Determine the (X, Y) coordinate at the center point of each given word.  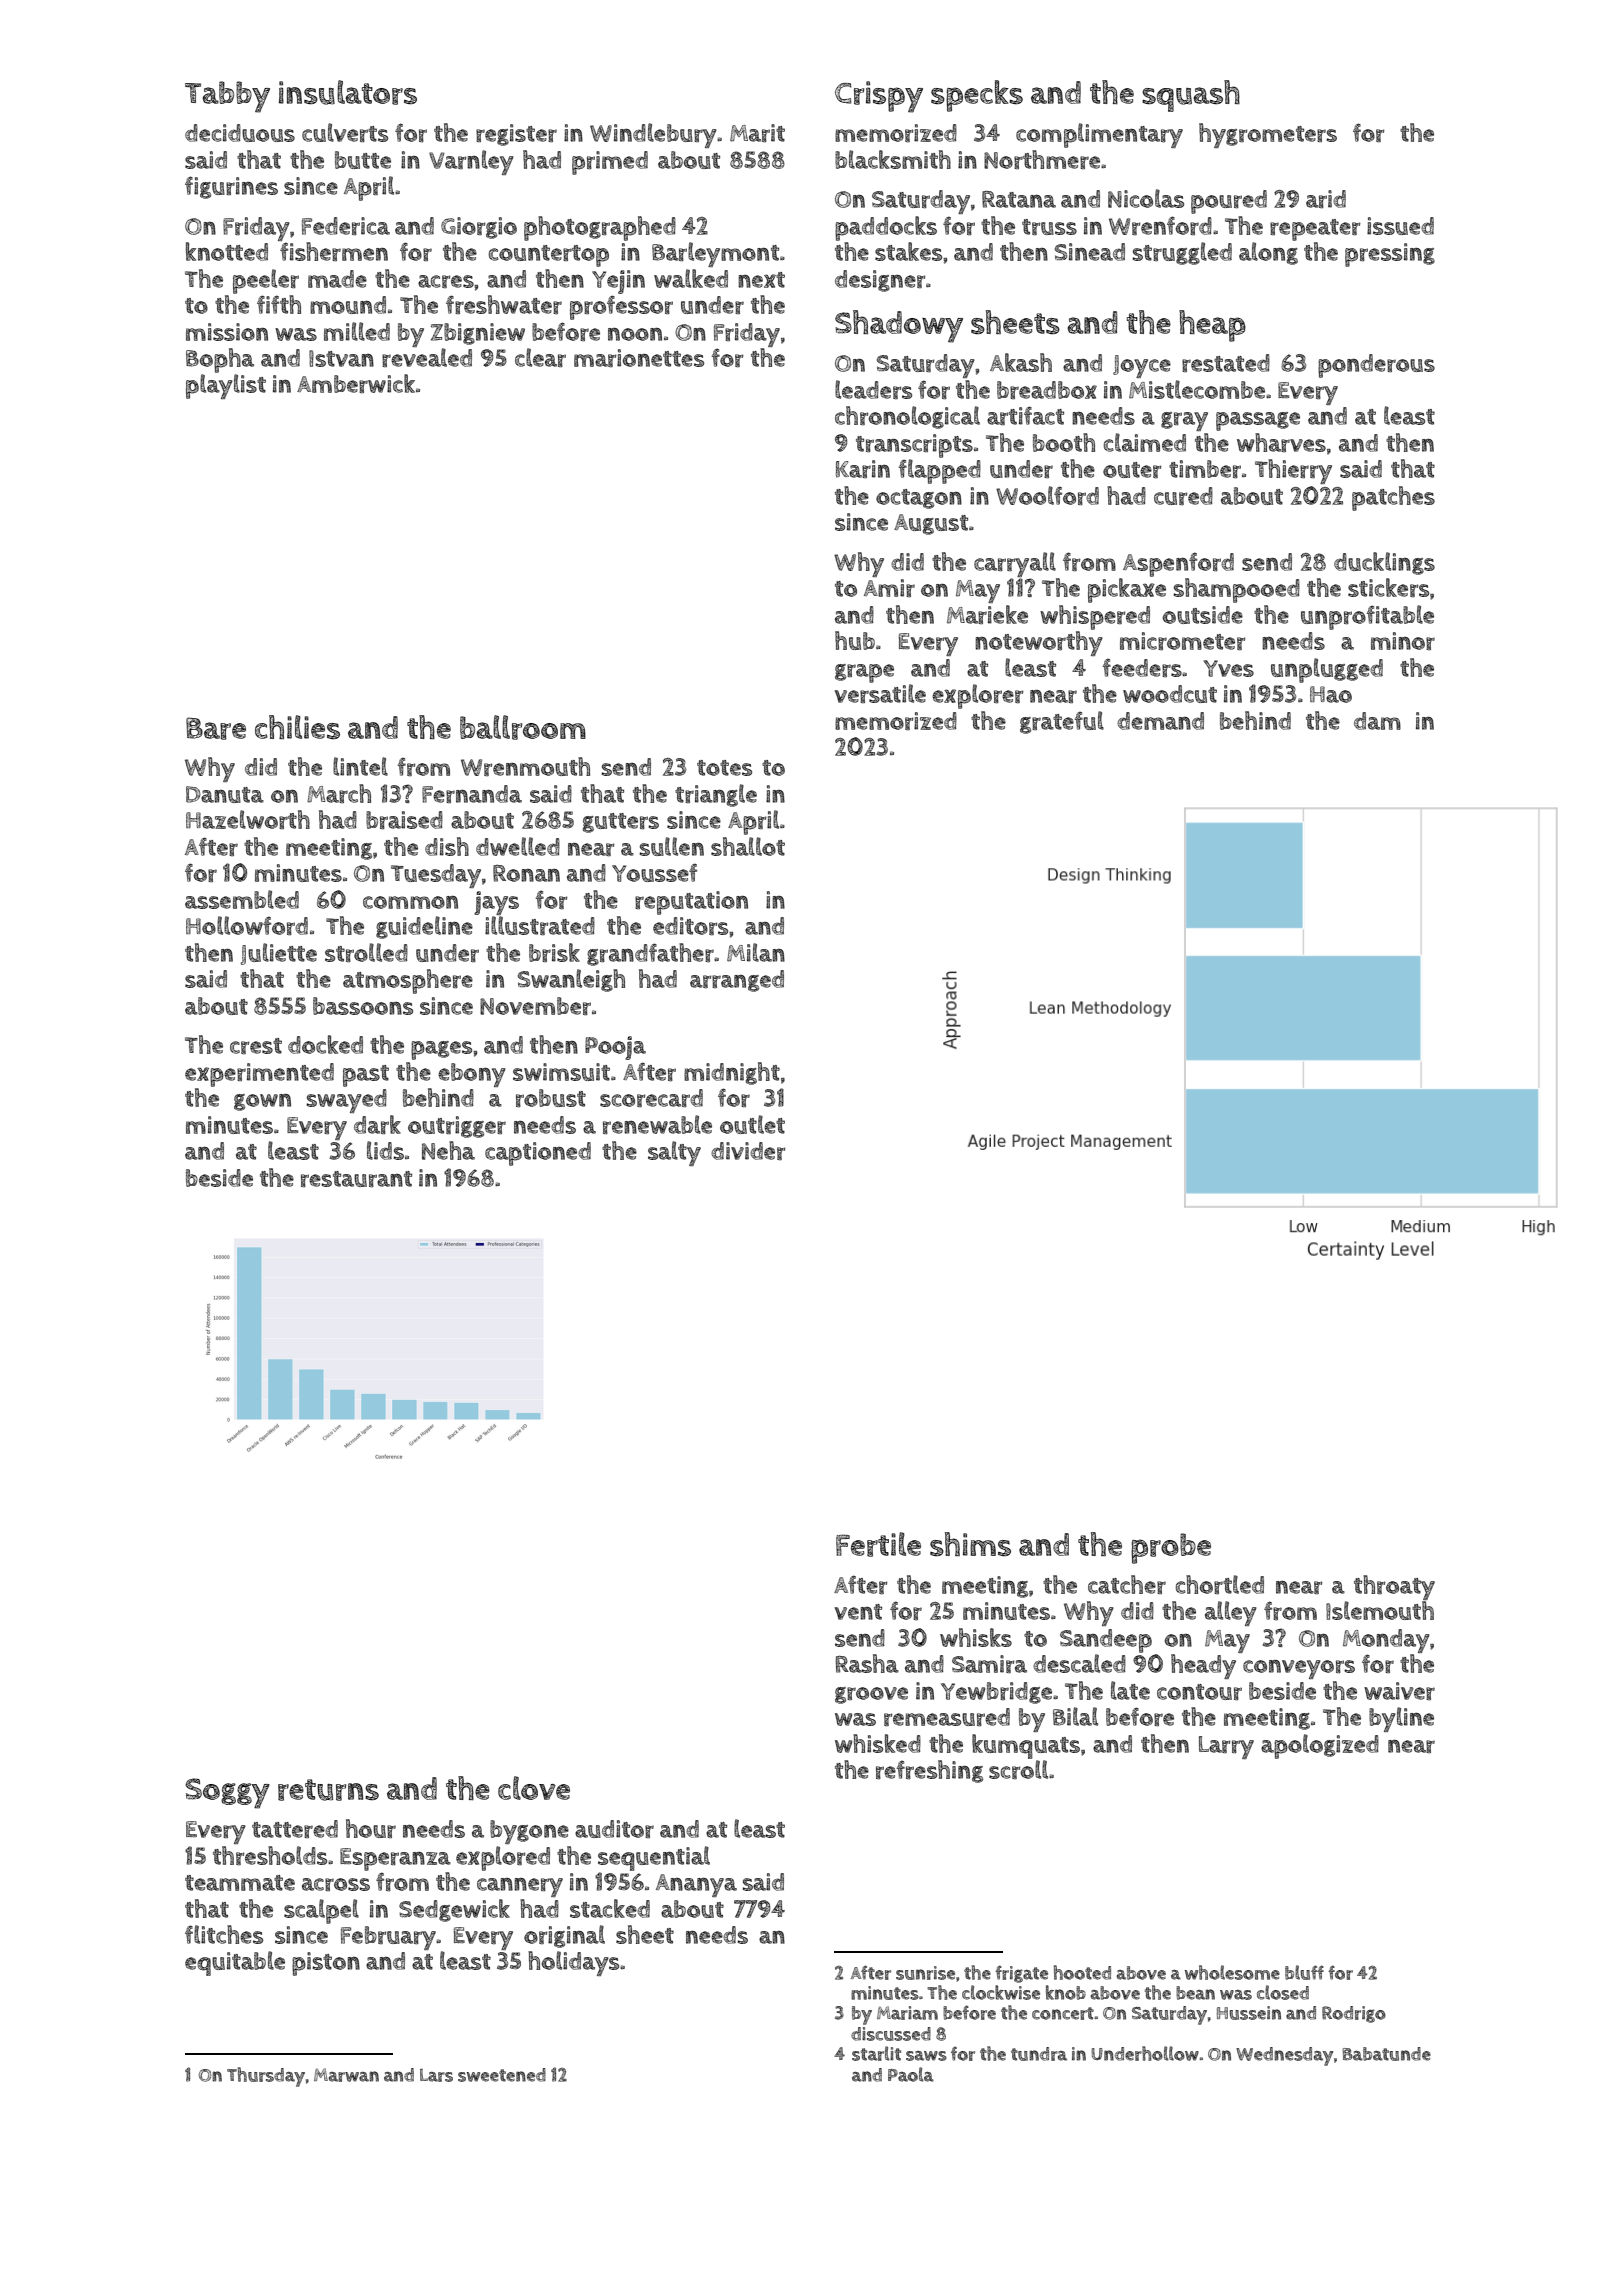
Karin (863, 469)
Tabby (227, 97)
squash (1191, 96)
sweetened (502, 2075)
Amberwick (356, 383)
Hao (1331, 694)
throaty (1394, 1587)
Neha (448, 1150)
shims (970, 1544)
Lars (436, 2075)
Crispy (879, 97)
